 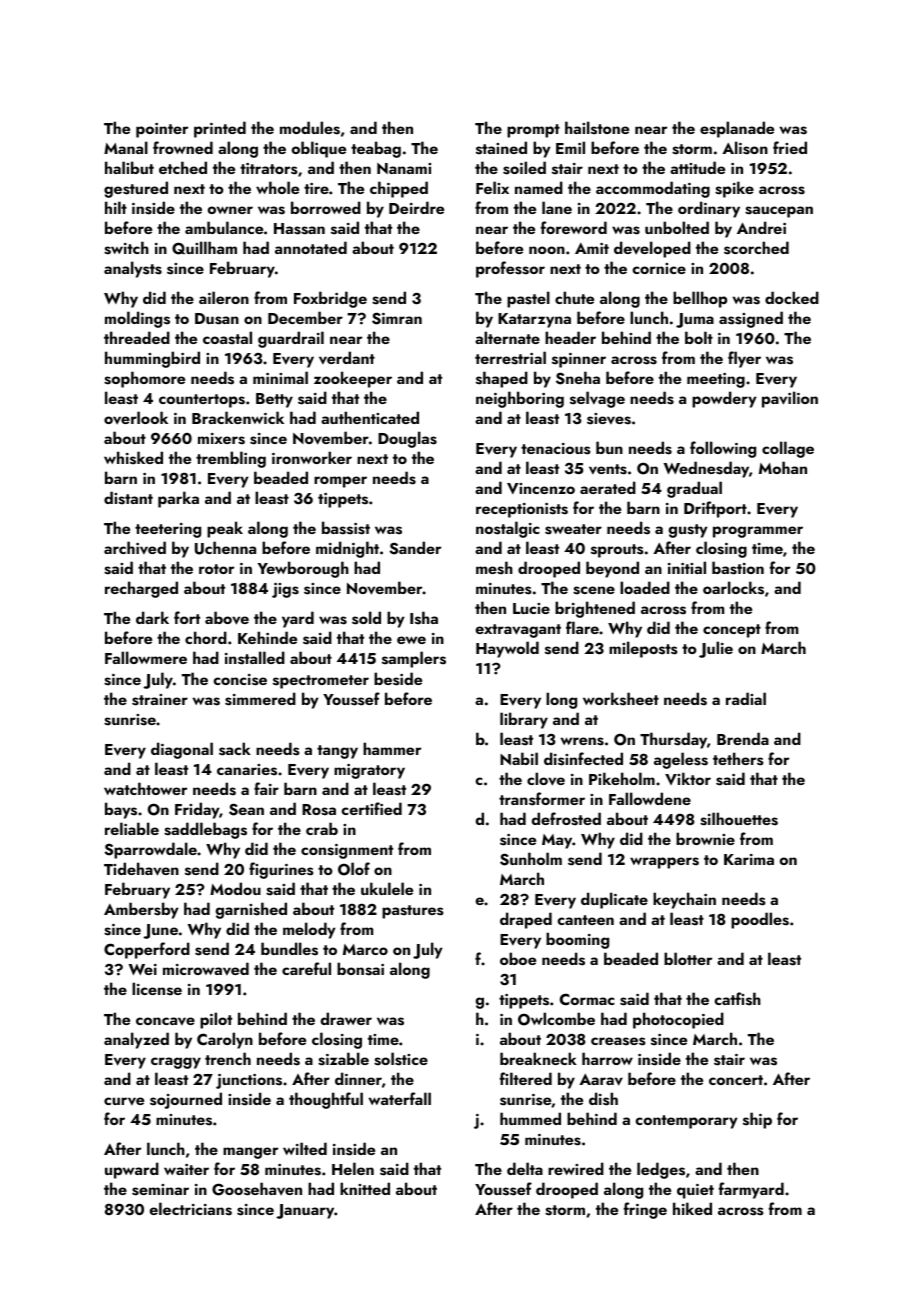 What do you see at coordinates (216, 569) in the page?
I see `rotor` at bounding box center [216, 569].
